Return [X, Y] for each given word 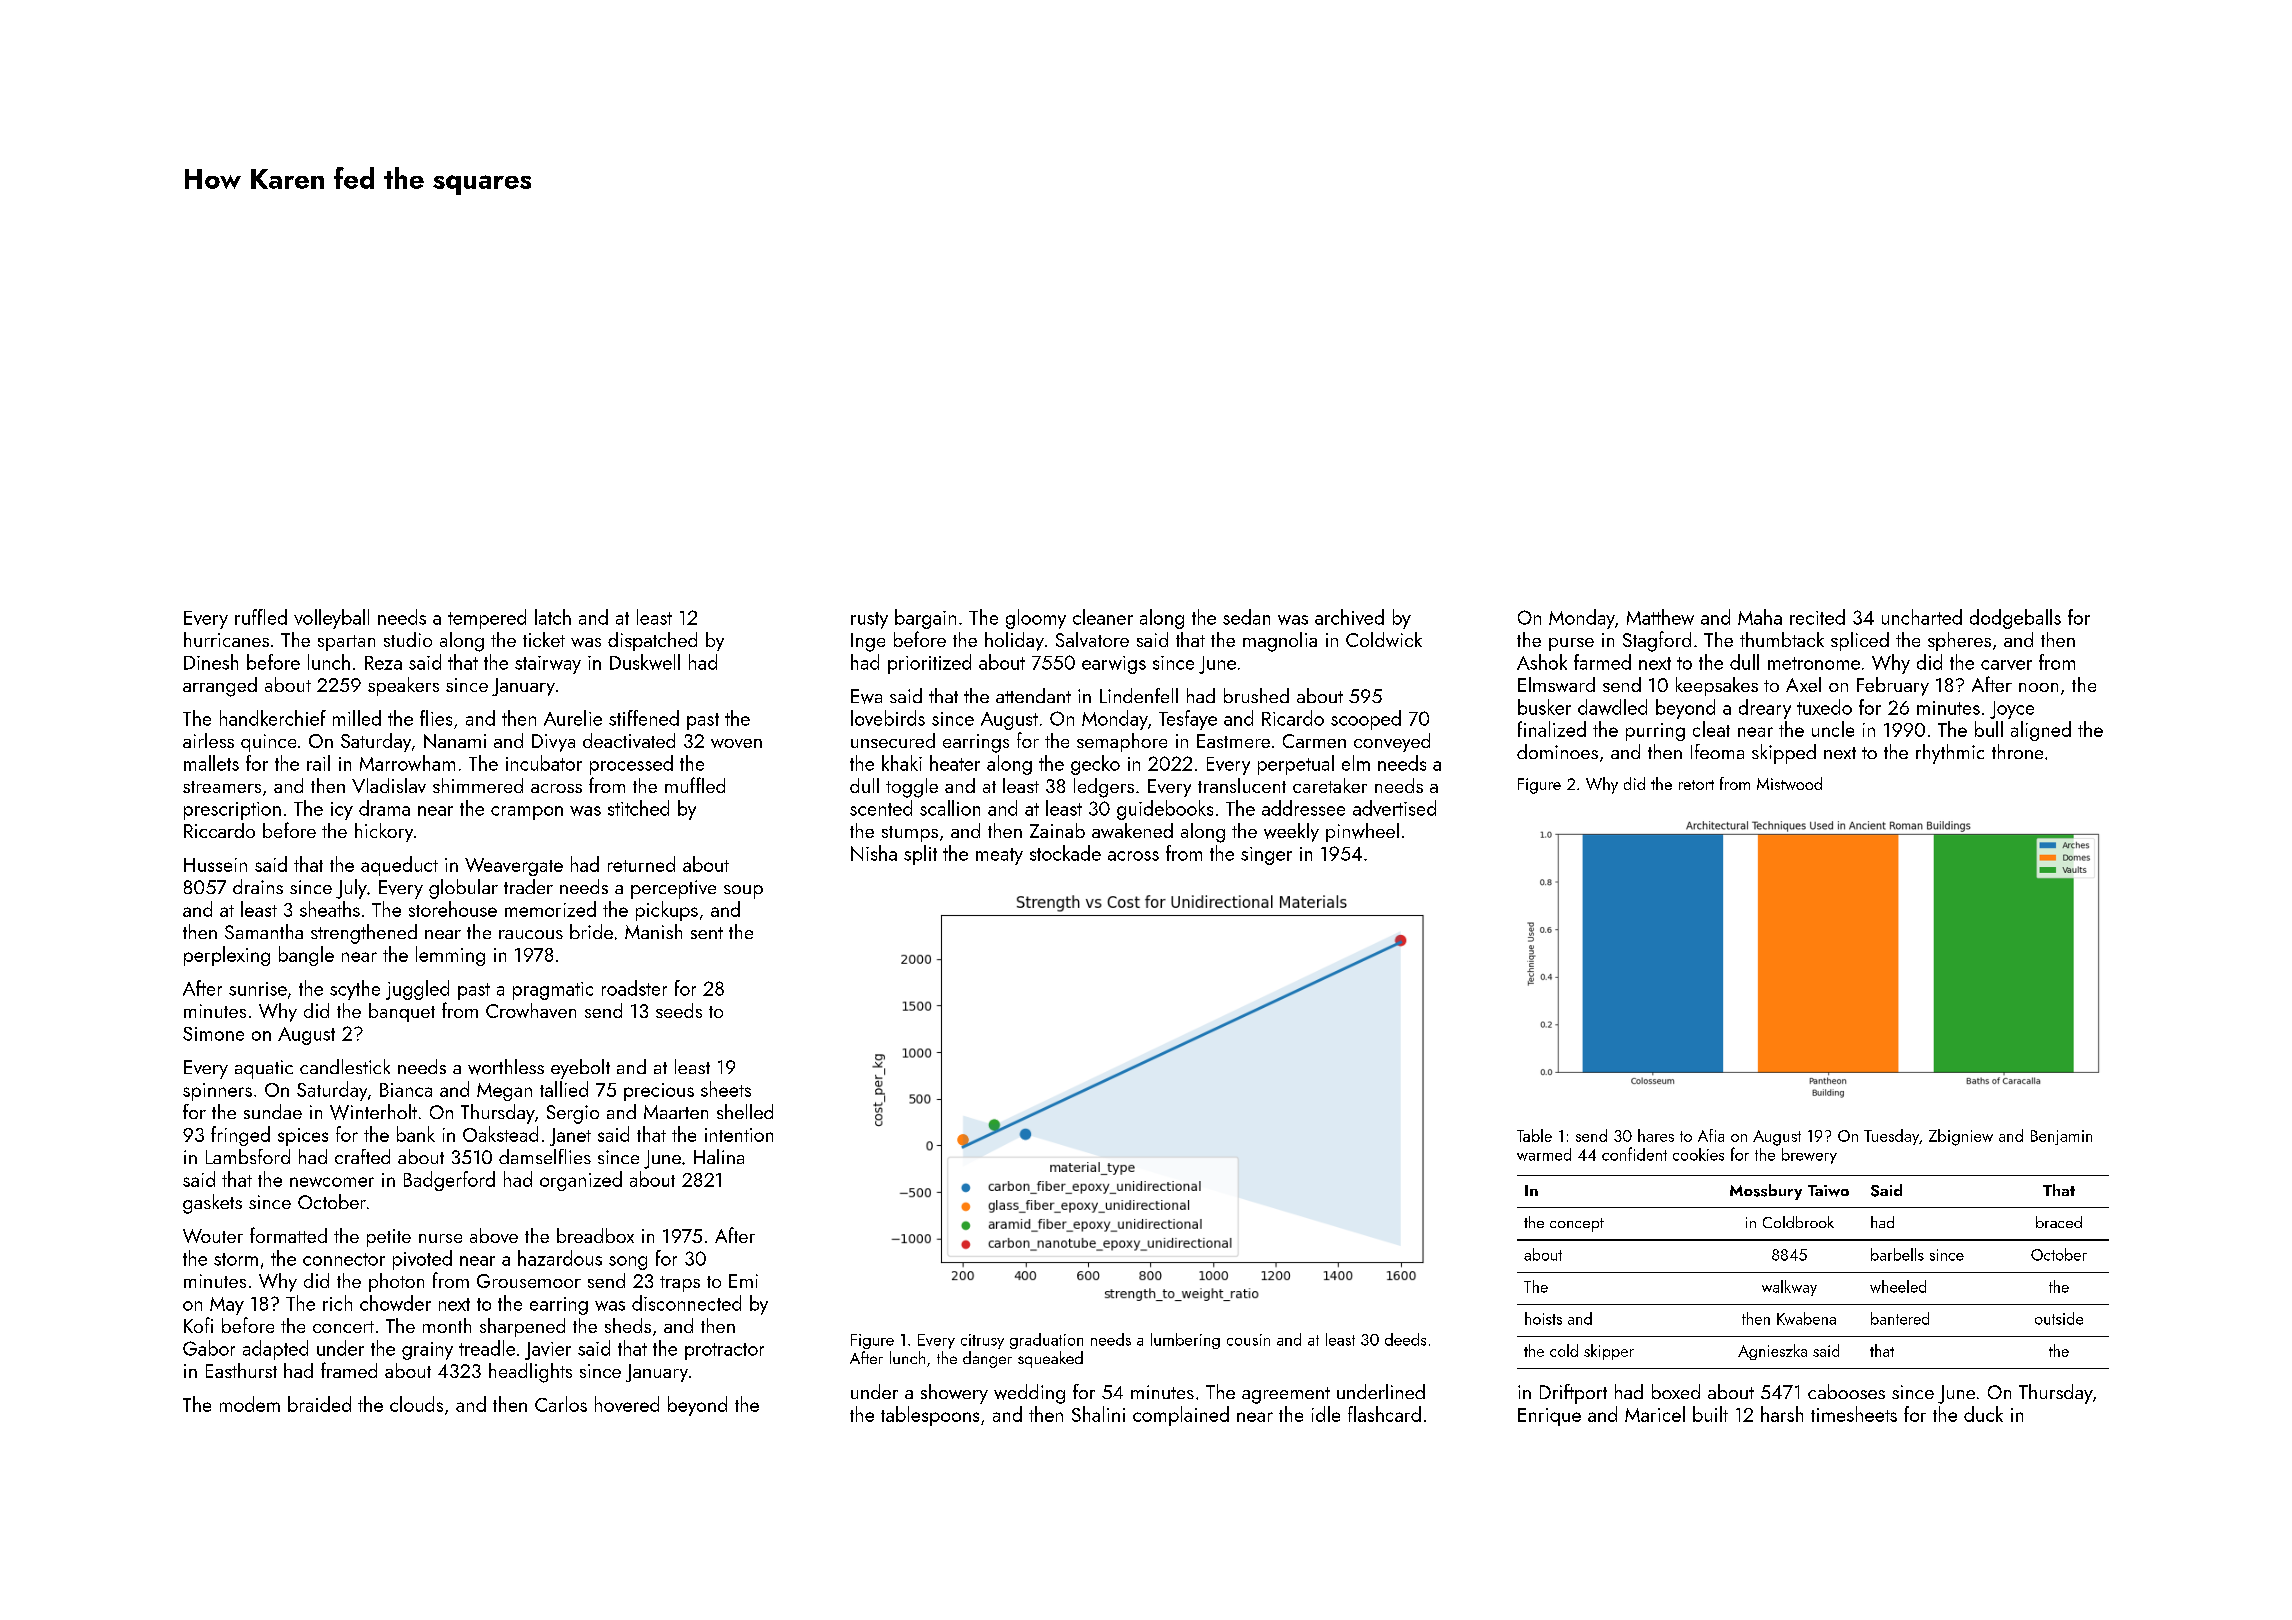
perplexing [227, 956]
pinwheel [1362, 832]
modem [250, 1404]
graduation [1046, 1341]
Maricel [1655, 1414]
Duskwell [645, 662]
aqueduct [399, 866]
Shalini [1098, 1414]
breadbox [595, 1235]
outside [2059, 1318]
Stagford [1657, 641]
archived [1349, 617]
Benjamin [2061, 1137]
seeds [679, 1010]
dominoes [1557, 751]
